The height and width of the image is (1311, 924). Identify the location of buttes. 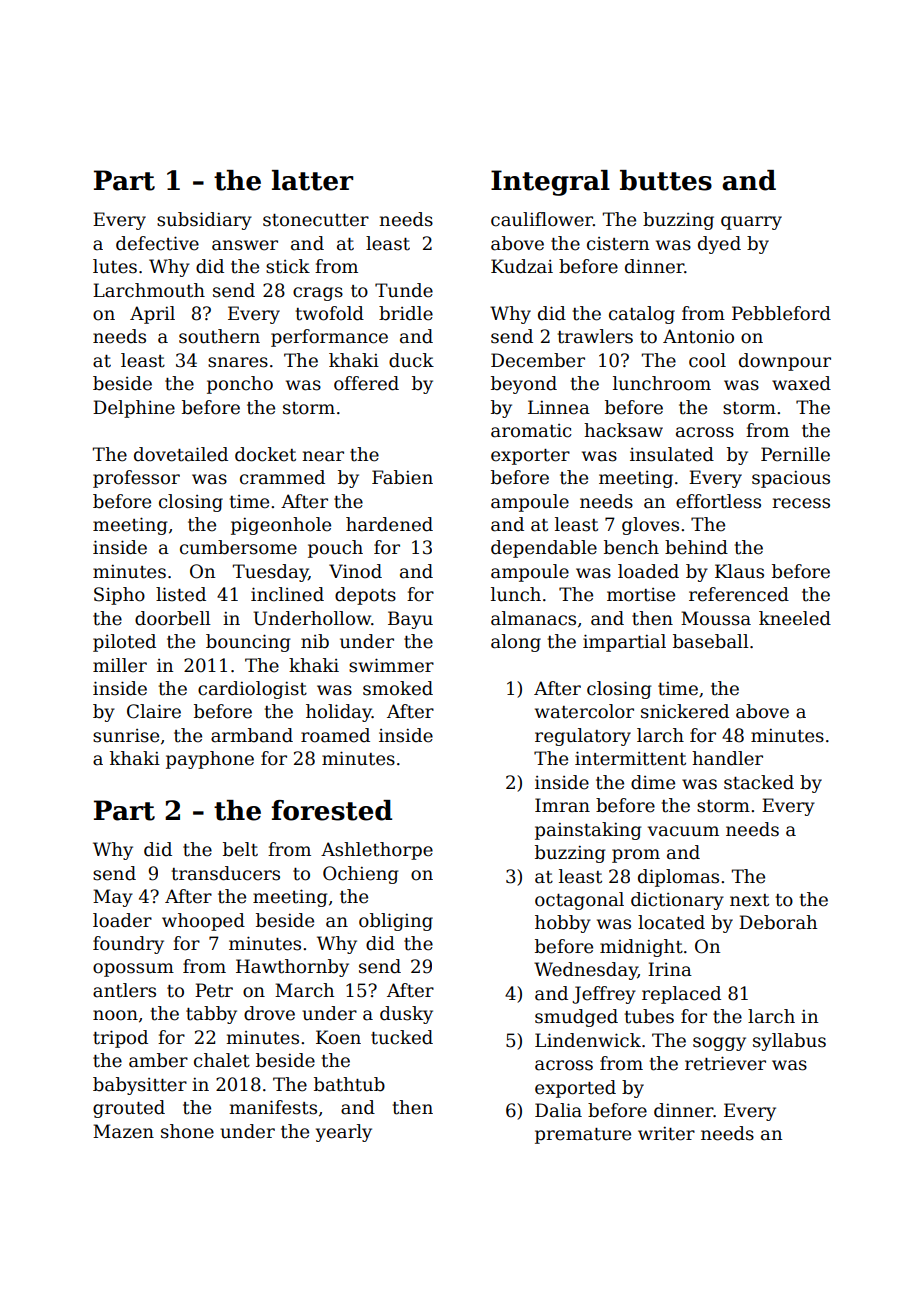
(666, 180).
